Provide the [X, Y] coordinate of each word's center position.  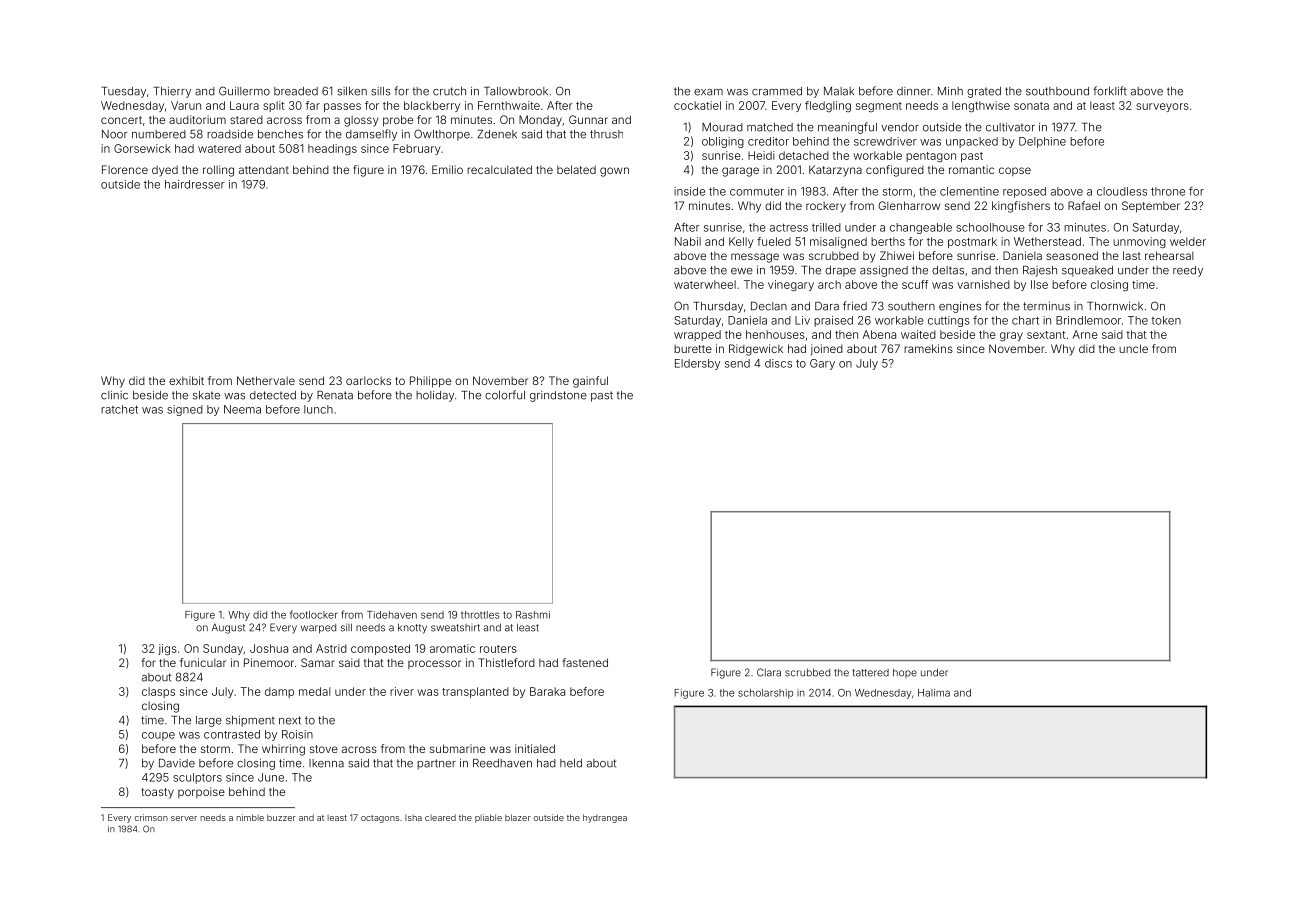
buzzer [281, 817]
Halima [934, 693]
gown [614, 172]
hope [905, 673]
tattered [870, 673]
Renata [335, 395]
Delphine [1042, 142]
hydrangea [605, 818]
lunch [318, 409]
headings [332, 150]
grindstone [558, 396]
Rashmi [533, 615]
